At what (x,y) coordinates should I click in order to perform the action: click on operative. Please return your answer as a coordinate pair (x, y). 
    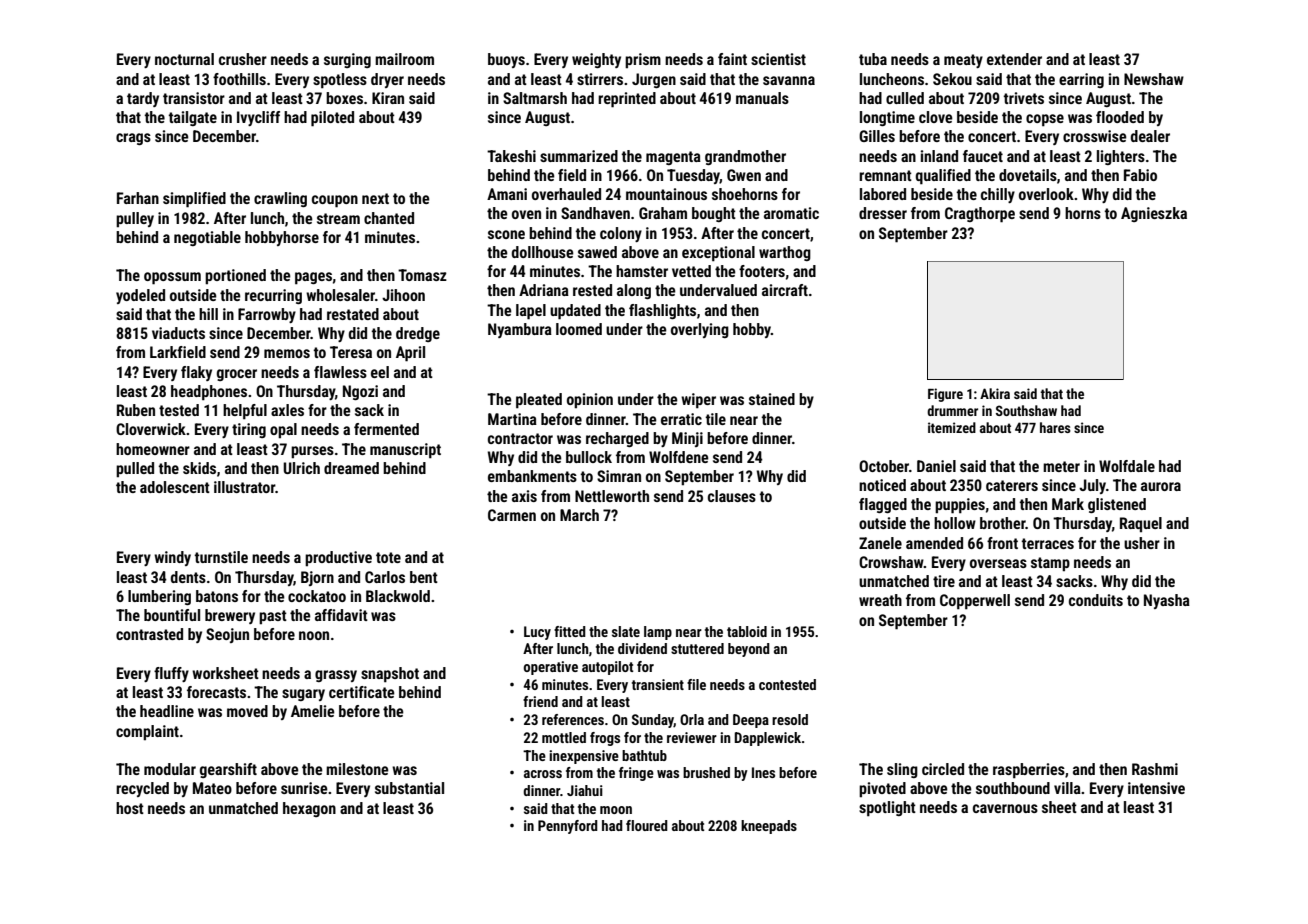
    Looking at the image, I should click on (551, 668).
